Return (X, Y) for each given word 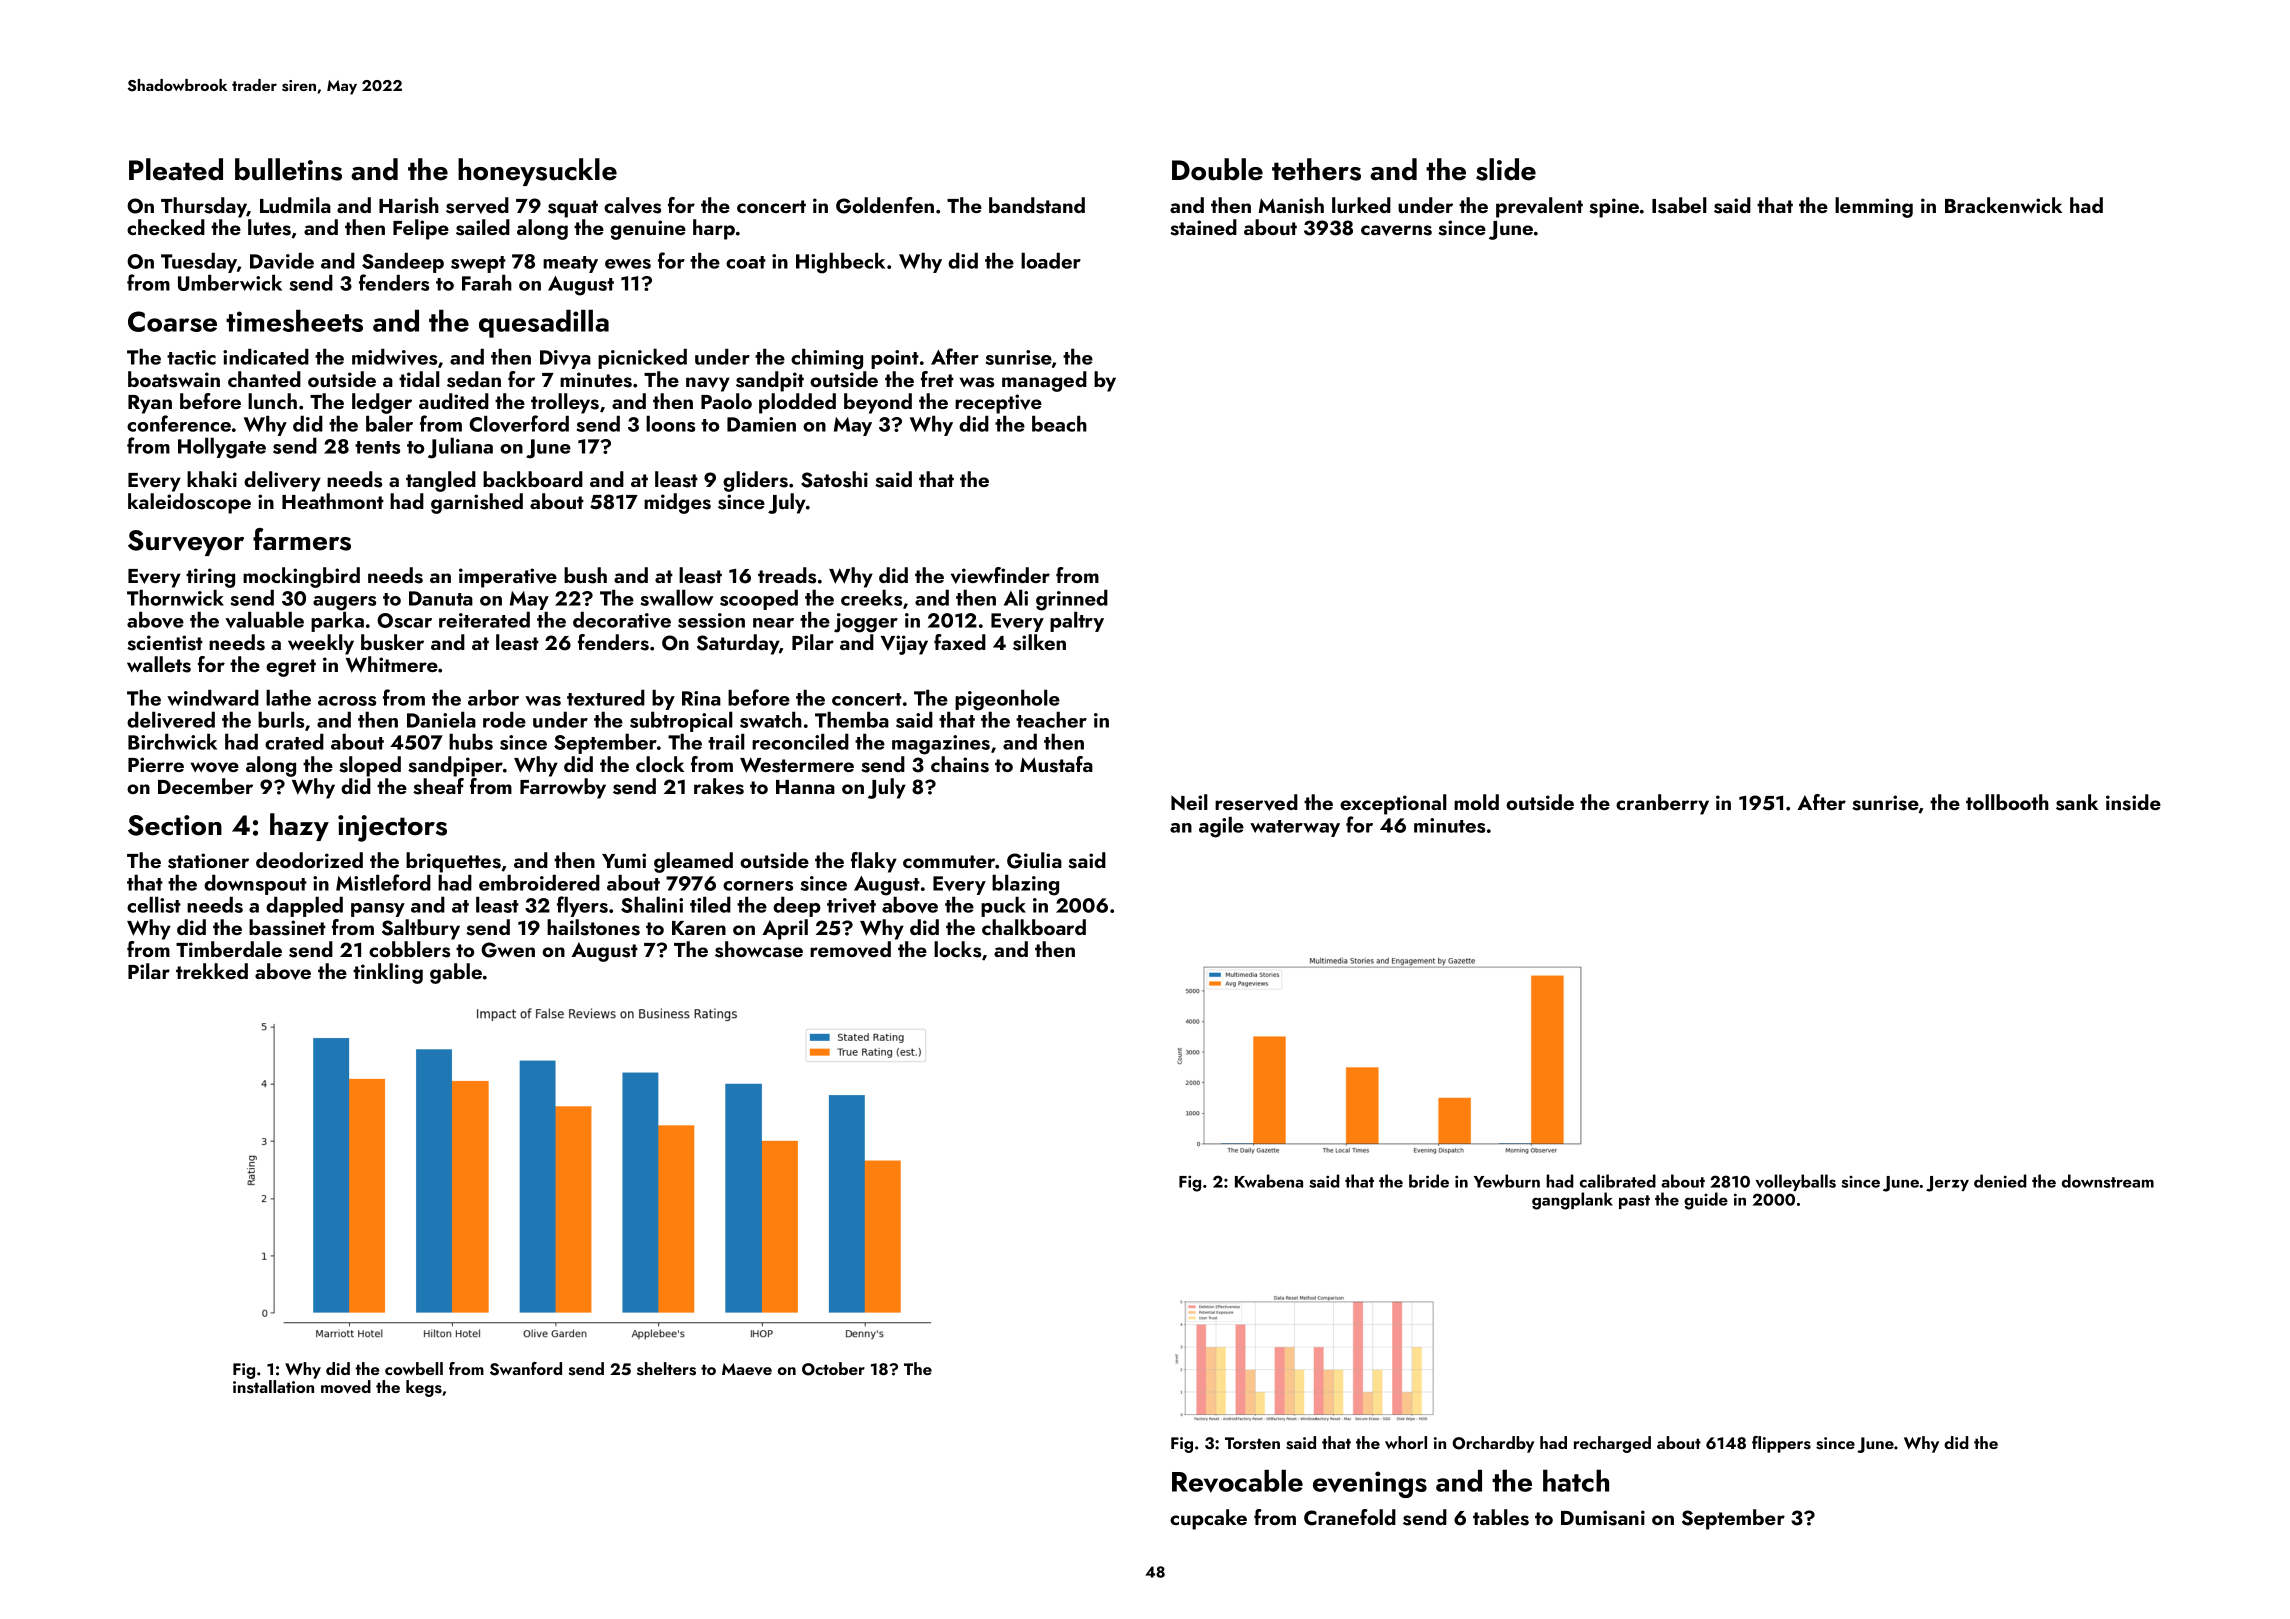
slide (1506, 169)
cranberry (1662, 804)
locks (957, 949)
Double (1217, 169)
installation (273, 1387)
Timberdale (229, 949)
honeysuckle (537, 172)
